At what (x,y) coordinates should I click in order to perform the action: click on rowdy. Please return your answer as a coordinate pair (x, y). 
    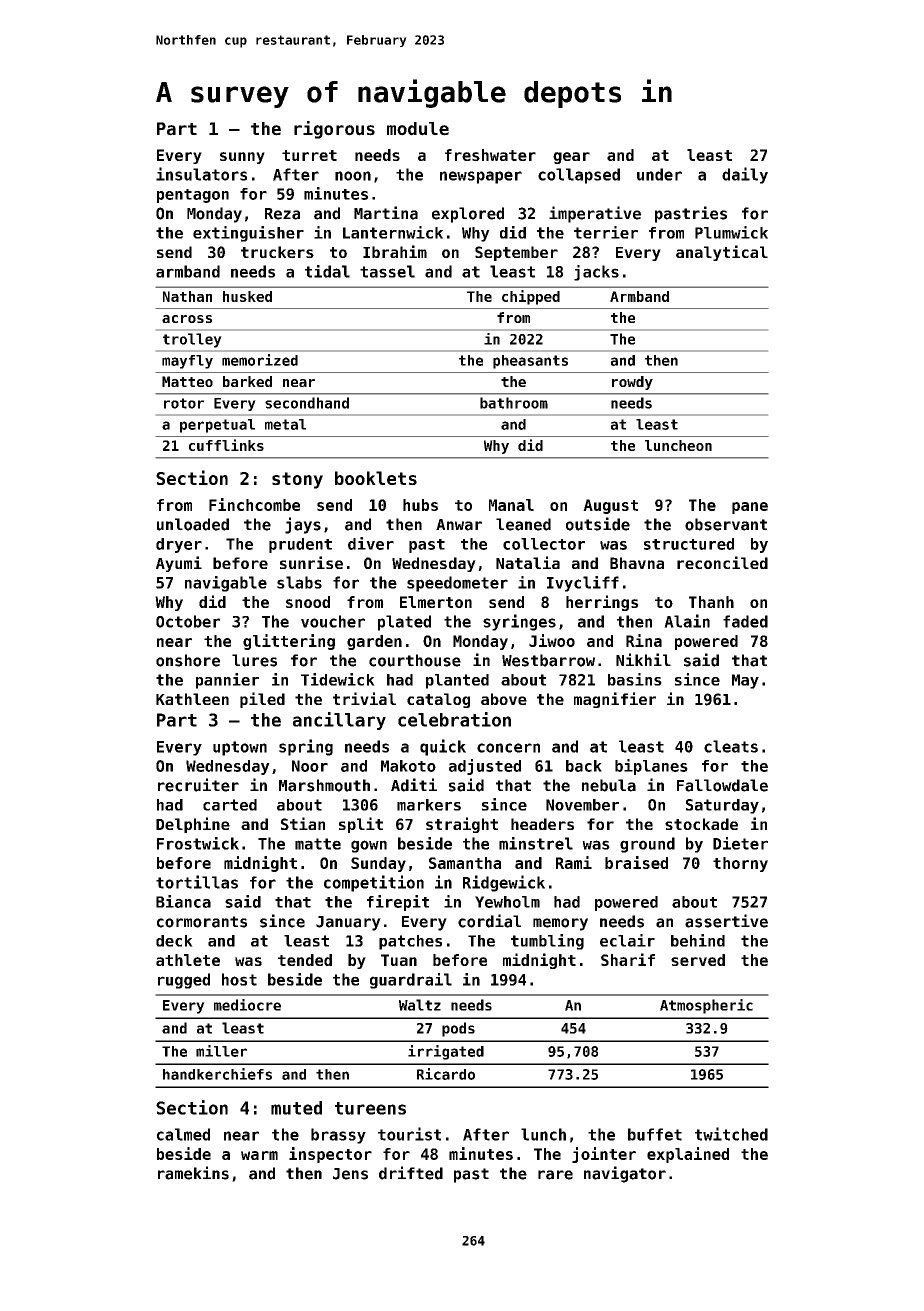
    Looking at the image, I should click on (632, 383).
